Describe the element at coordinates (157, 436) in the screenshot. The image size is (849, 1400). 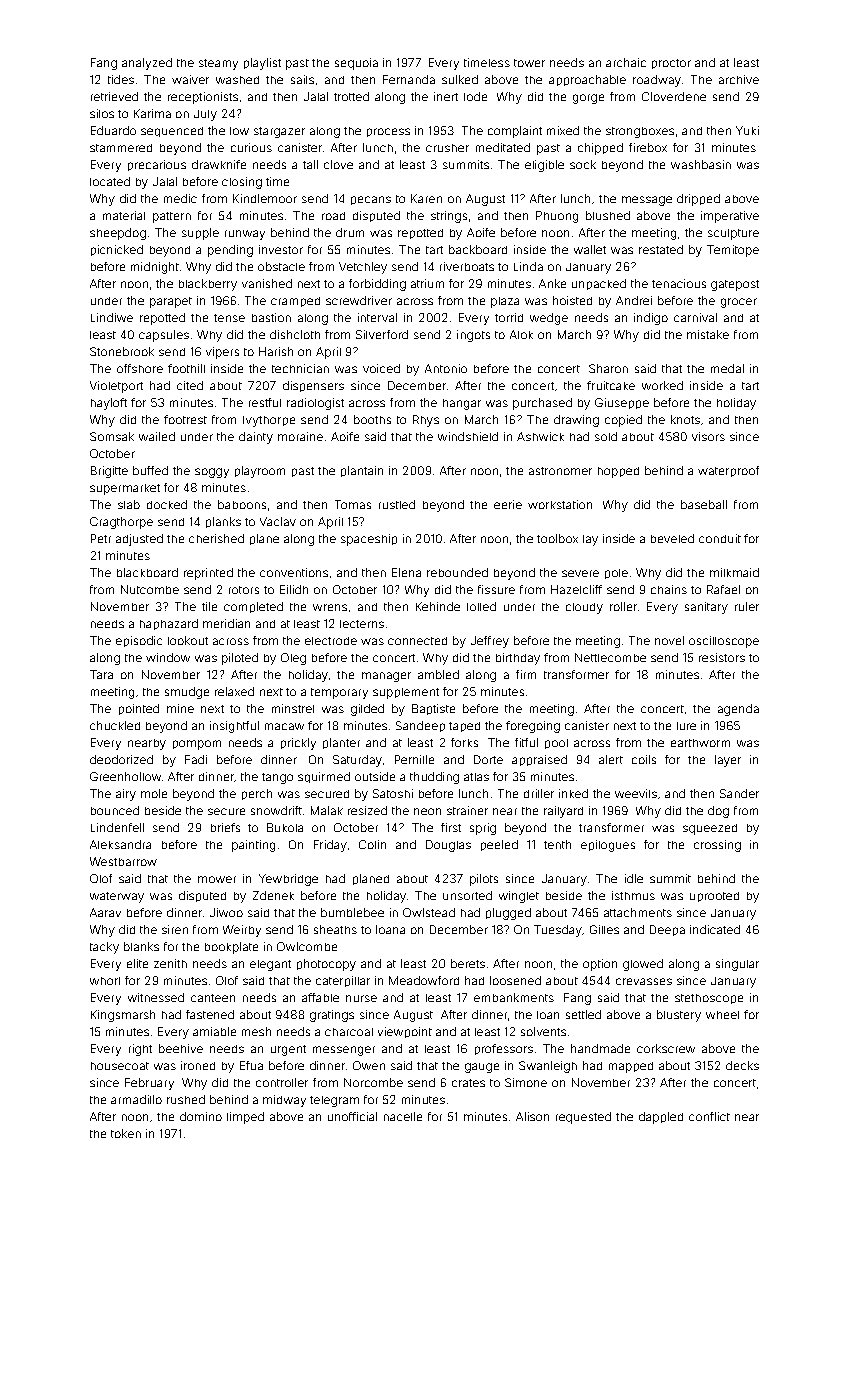
I see `wailed` at that location.
